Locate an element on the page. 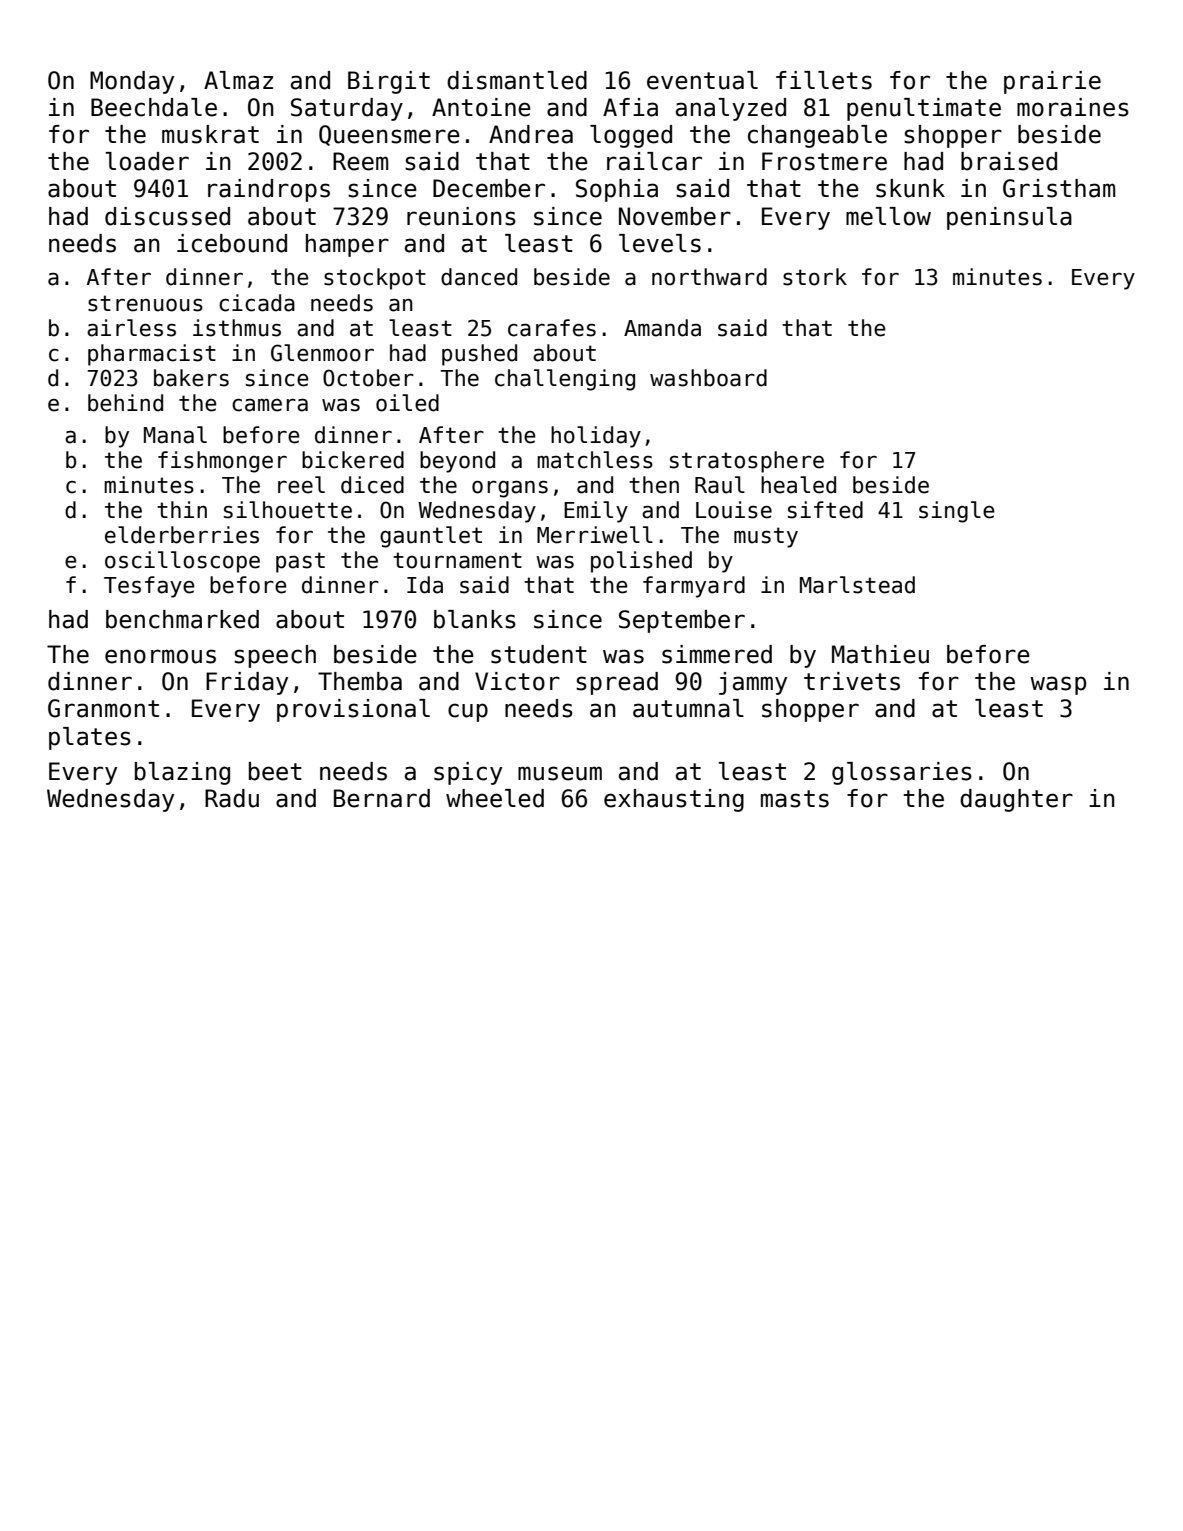 This document has width=1183, height=1531. Victor is located at coordinates (517, 681).
